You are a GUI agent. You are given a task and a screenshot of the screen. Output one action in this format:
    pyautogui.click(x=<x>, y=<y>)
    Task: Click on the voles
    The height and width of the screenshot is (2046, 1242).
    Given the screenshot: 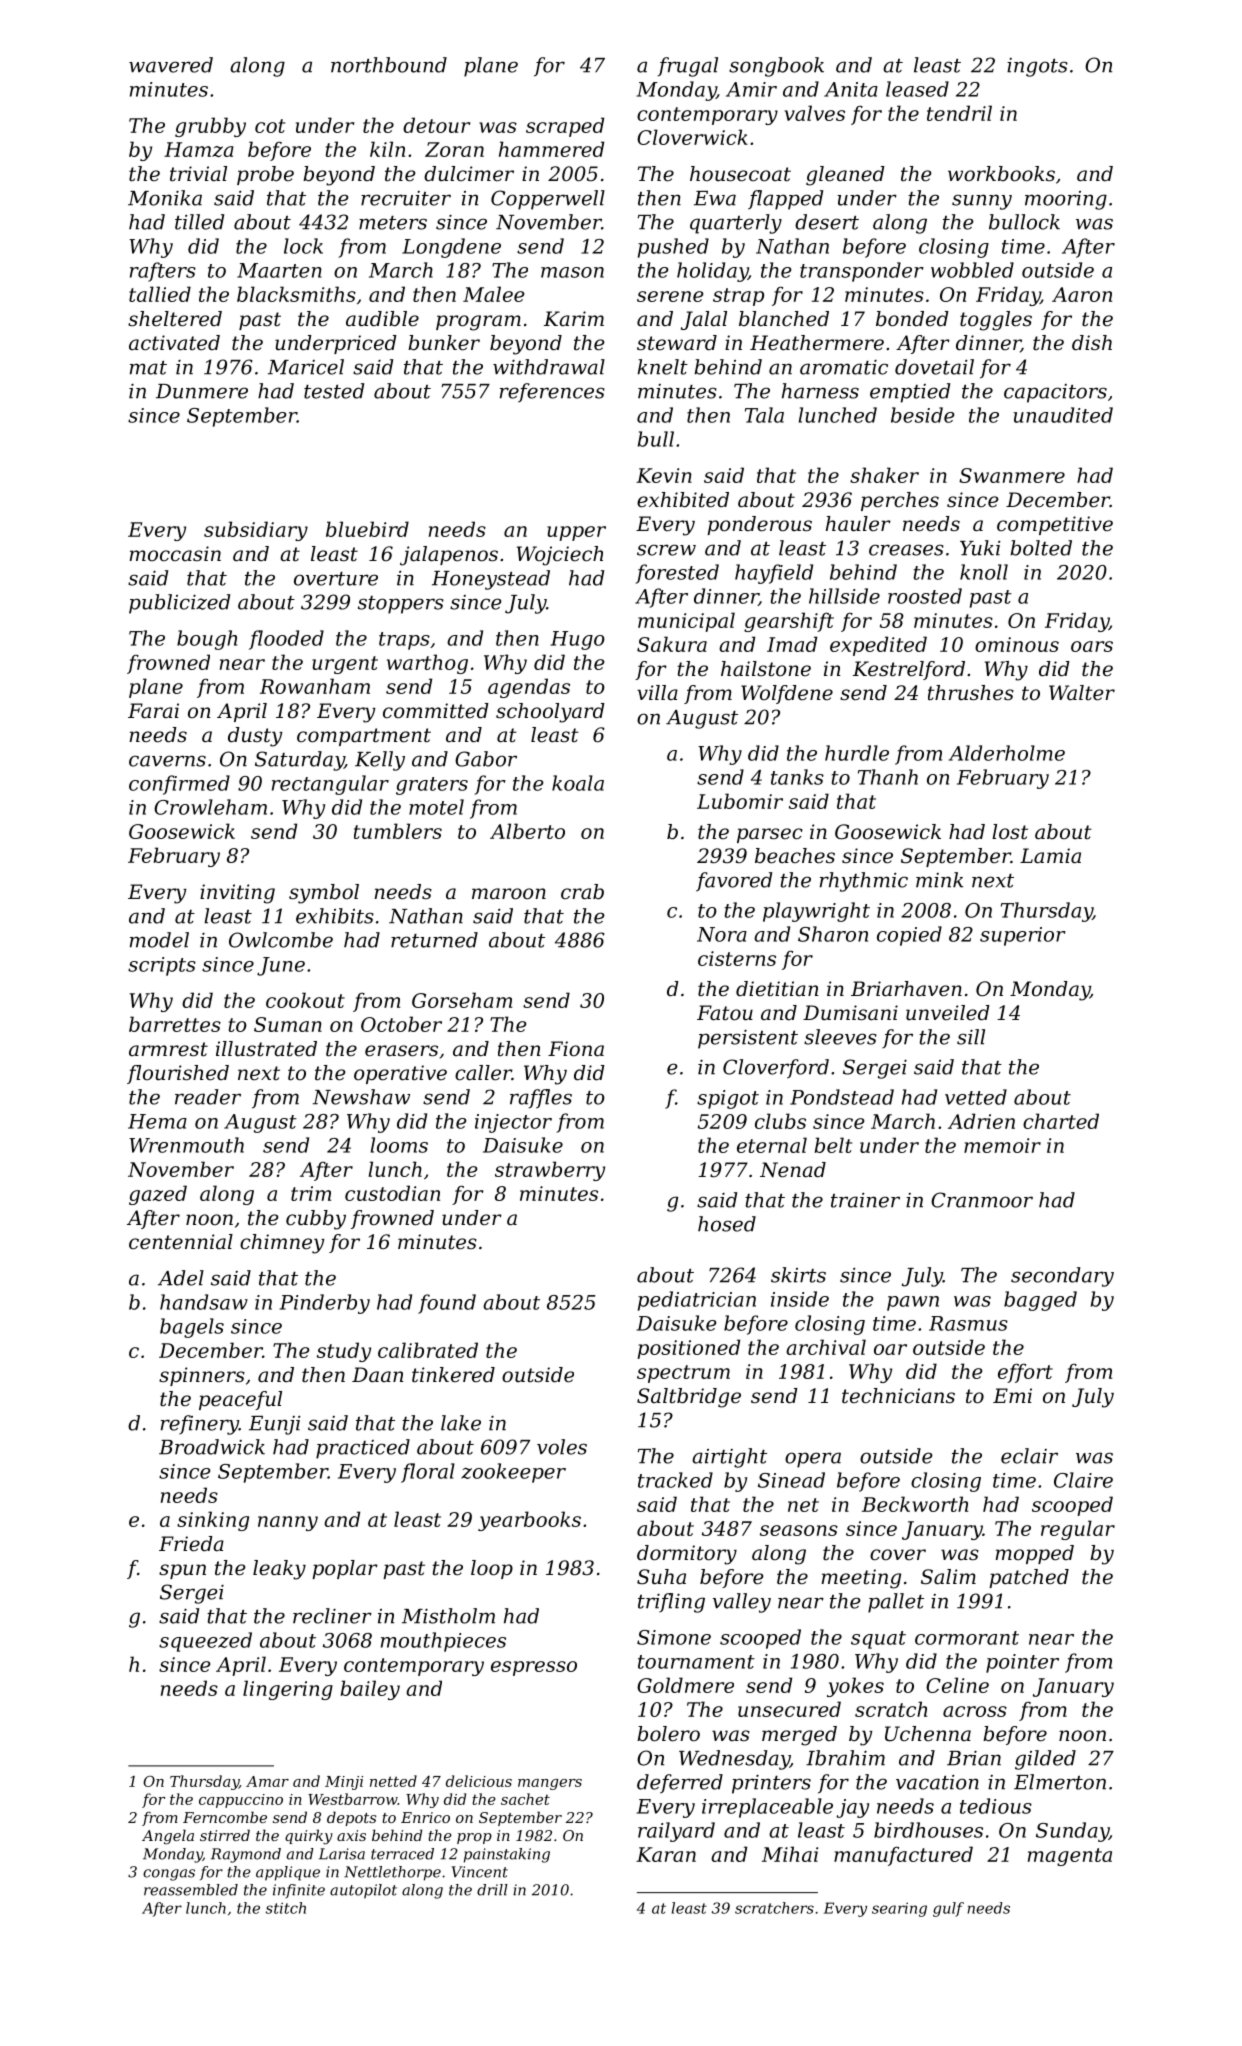 What is the action you would take?
    pyautogui.click(x=562, y=1447)
